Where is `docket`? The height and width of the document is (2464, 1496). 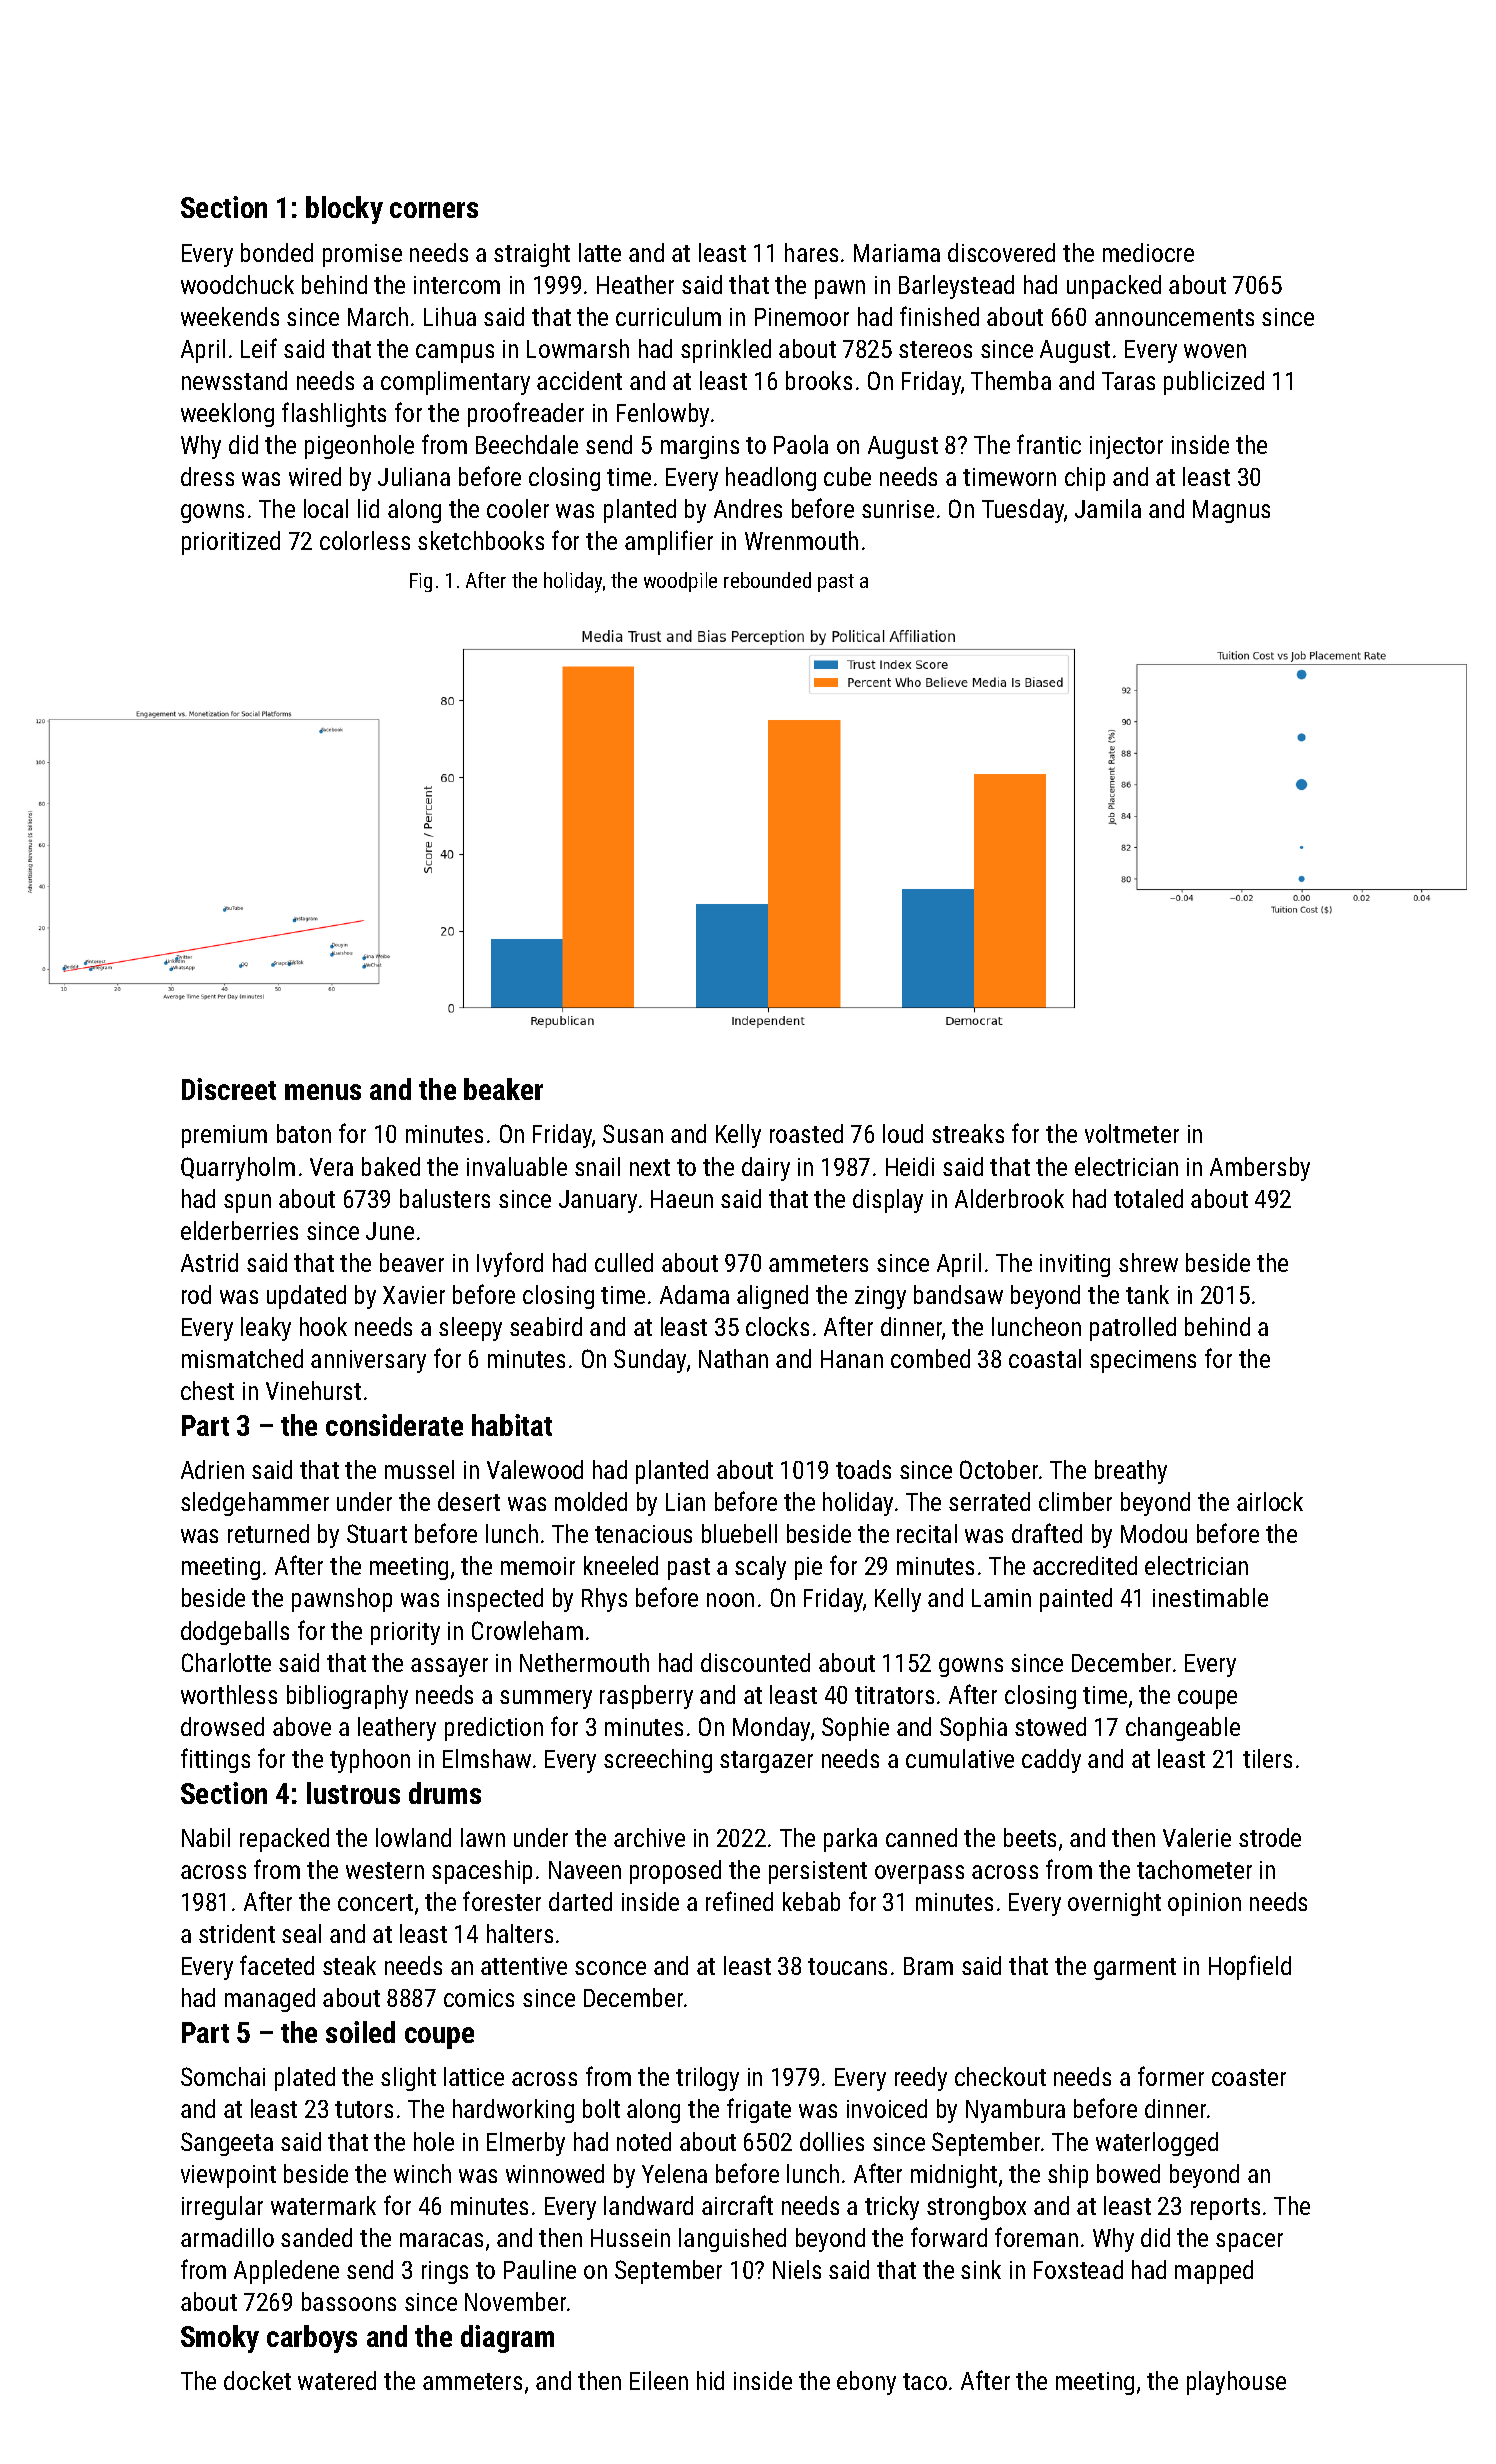 docket is located at coordinates (257, 2380).
